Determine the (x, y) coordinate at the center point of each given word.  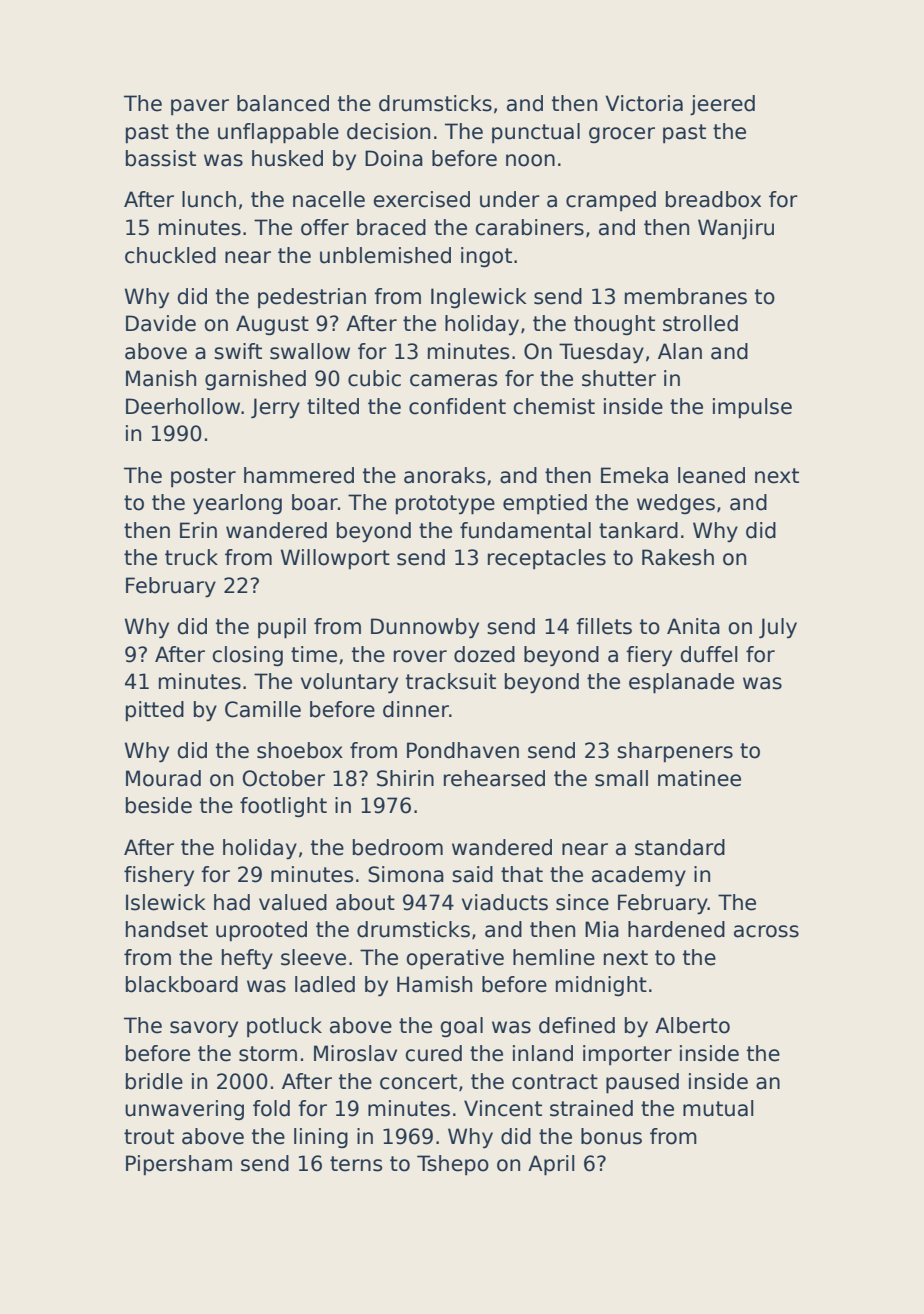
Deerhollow (183, 406)
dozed (484, 654)
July (778, 628)
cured (433, 1053)
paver (200, 107)
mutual (718, 1108)
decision (388, 131)
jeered (722, 105)
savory (204, 1029)
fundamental (525, 530)
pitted (155, 711)
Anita (693, 626)
